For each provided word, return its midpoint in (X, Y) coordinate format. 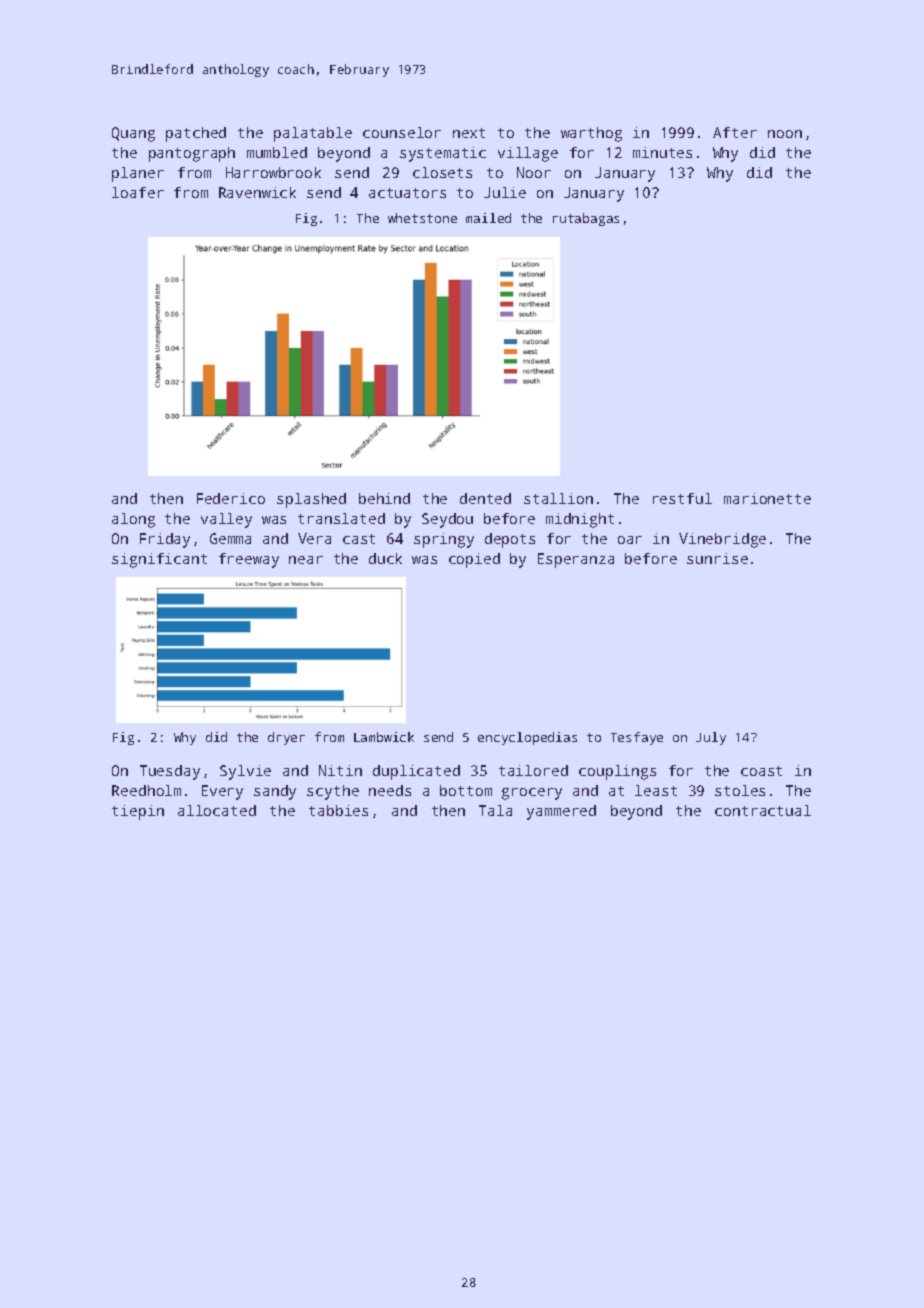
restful (682, 498)
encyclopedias (527, 738)
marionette (767, 498)
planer (138, 174)
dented (485, 498)
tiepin (138, 812)
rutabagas (586, 219)
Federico (231, 498)
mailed (488, 218)
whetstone (422, 218)
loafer (138, 192)
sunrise (717, 558)
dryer (286, 738)
